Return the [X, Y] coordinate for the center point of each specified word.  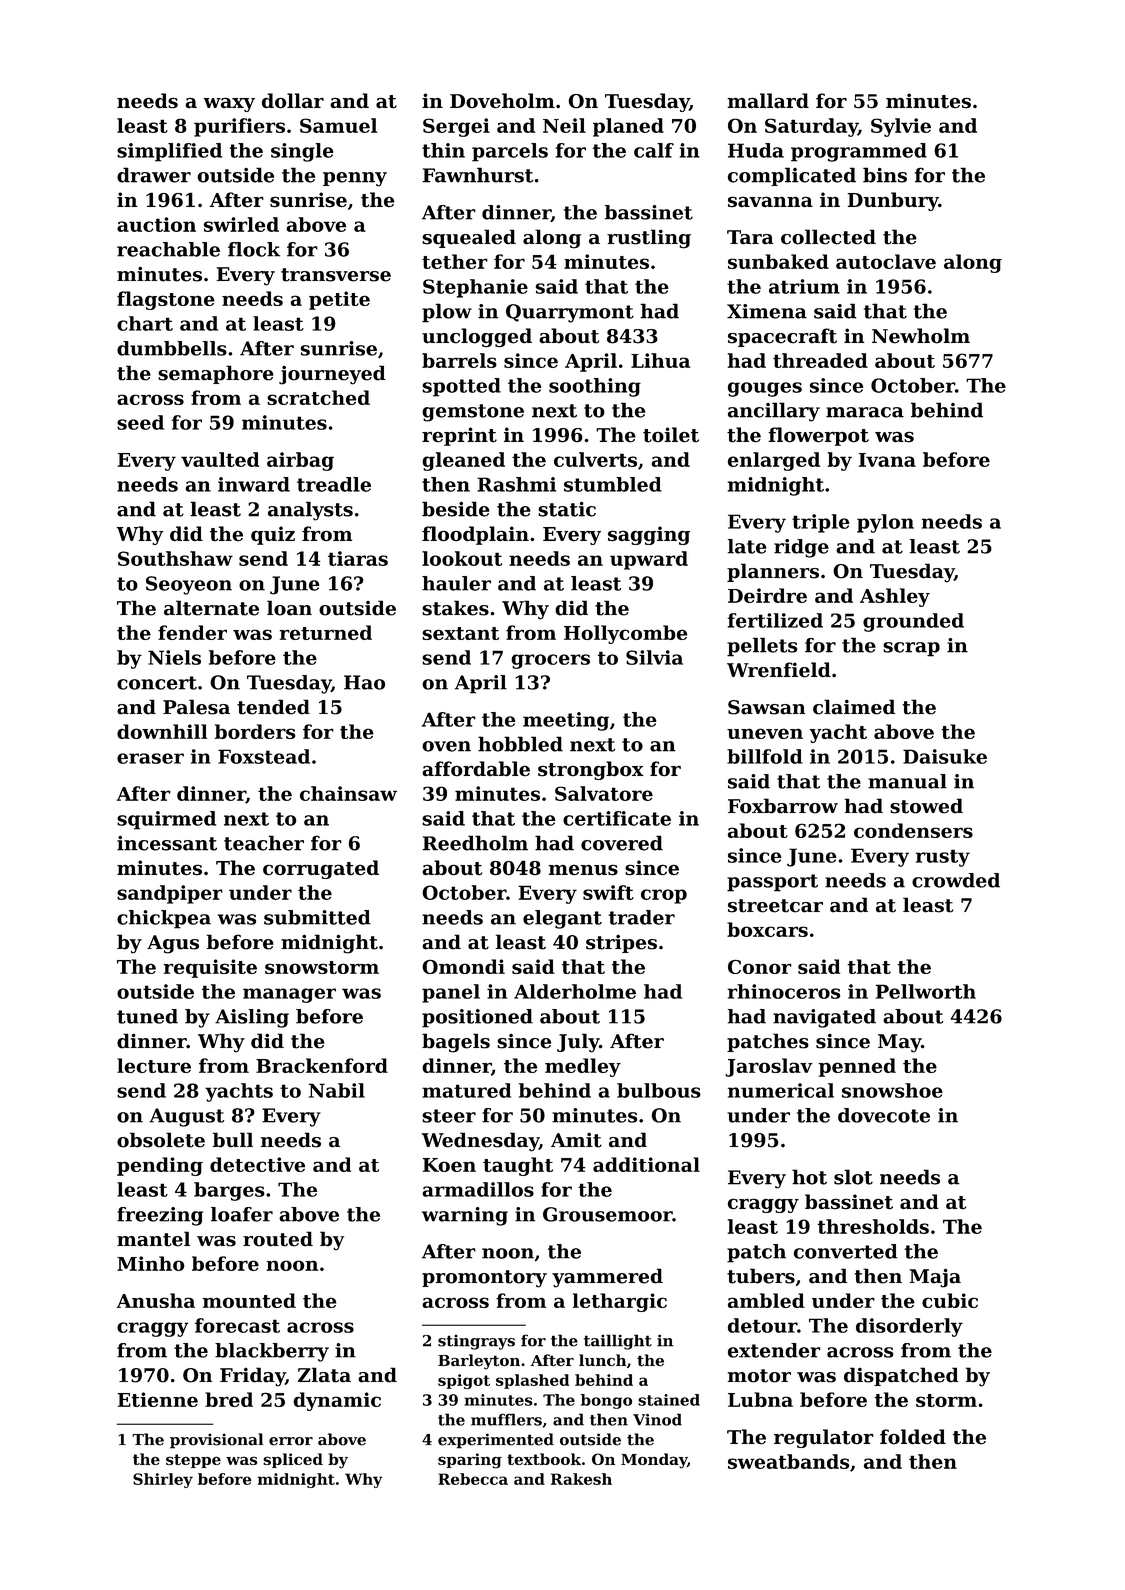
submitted [317, 917]
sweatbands [789, 1461]
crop [664, 896]
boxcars [767, 929]
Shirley [163, 1480]
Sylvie [901, 127]
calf [654, 150]
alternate [211, 608]
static [567, 509]
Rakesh [581, 1479]
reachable [168, 249]
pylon [885, 523]
